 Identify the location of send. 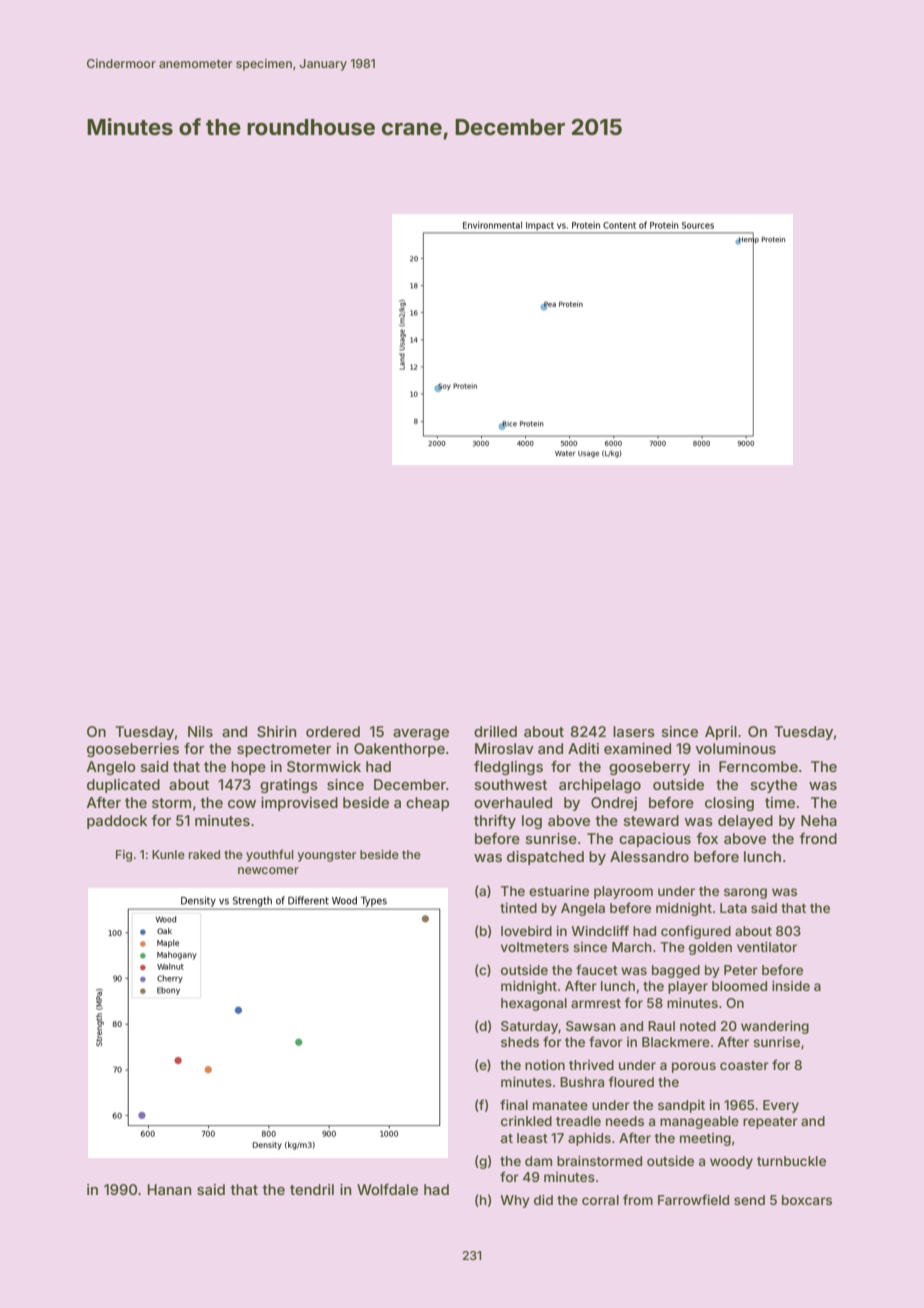
(749, 1200).
